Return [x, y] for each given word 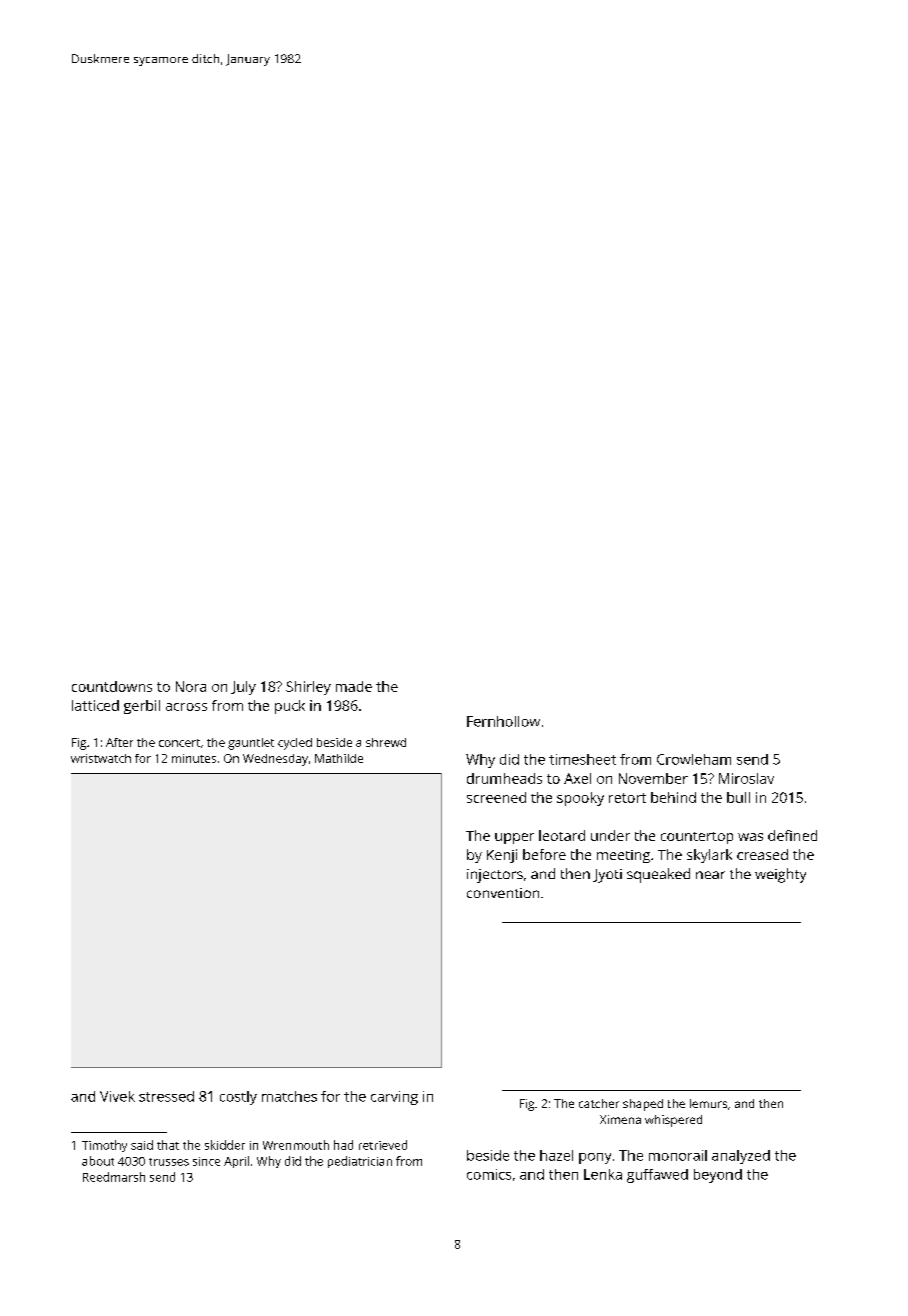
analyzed [741, 1157]
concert [179, 743]
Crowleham [694, 759]
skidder [225, 1145]
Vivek [117, 1096]
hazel [556, 1155]
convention [503, 893]
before [544, 854]
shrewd [386, 742]
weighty [780, 875]
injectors [495, 876]
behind [673, 797]
